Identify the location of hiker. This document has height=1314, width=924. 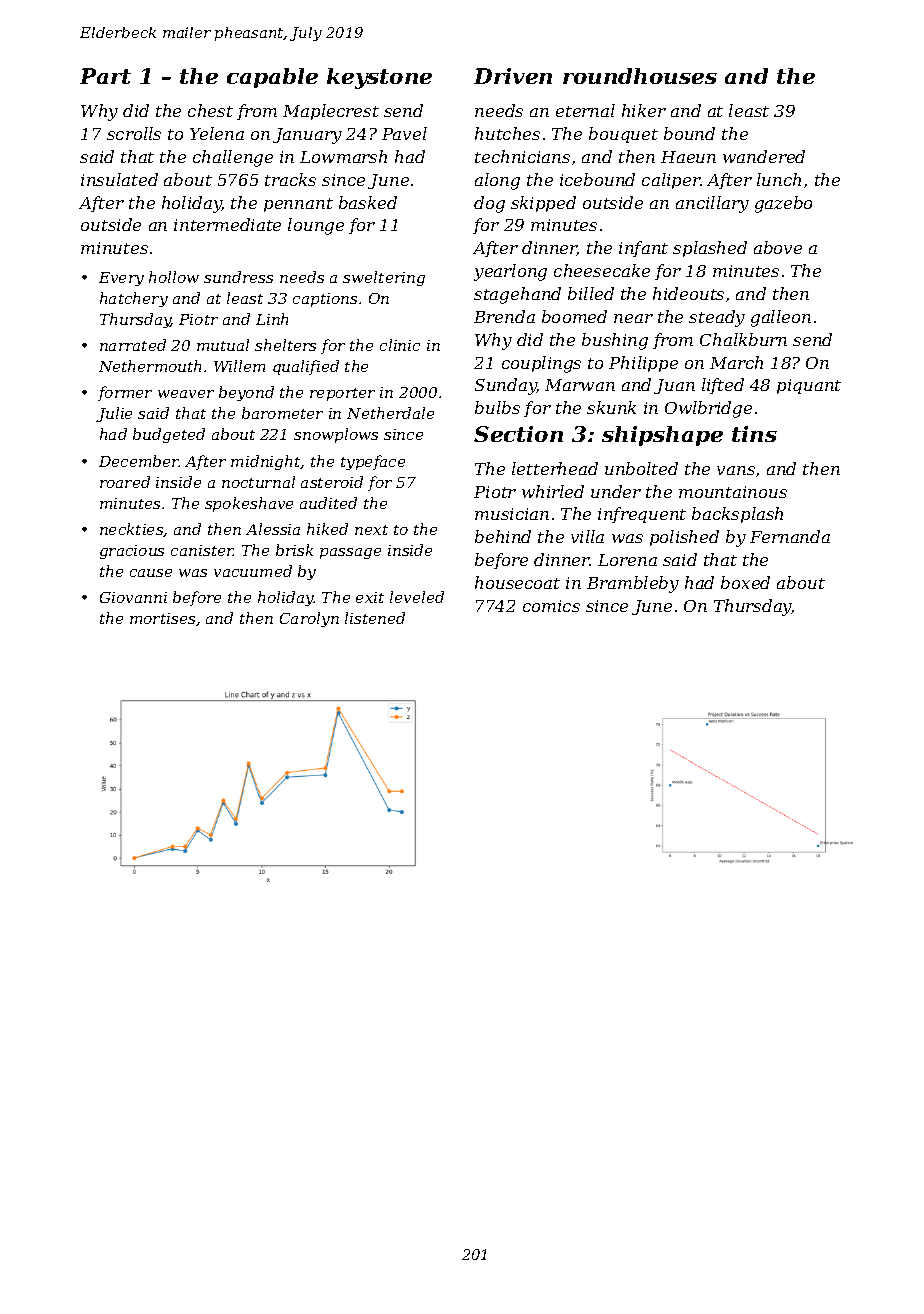
(644, 110).
